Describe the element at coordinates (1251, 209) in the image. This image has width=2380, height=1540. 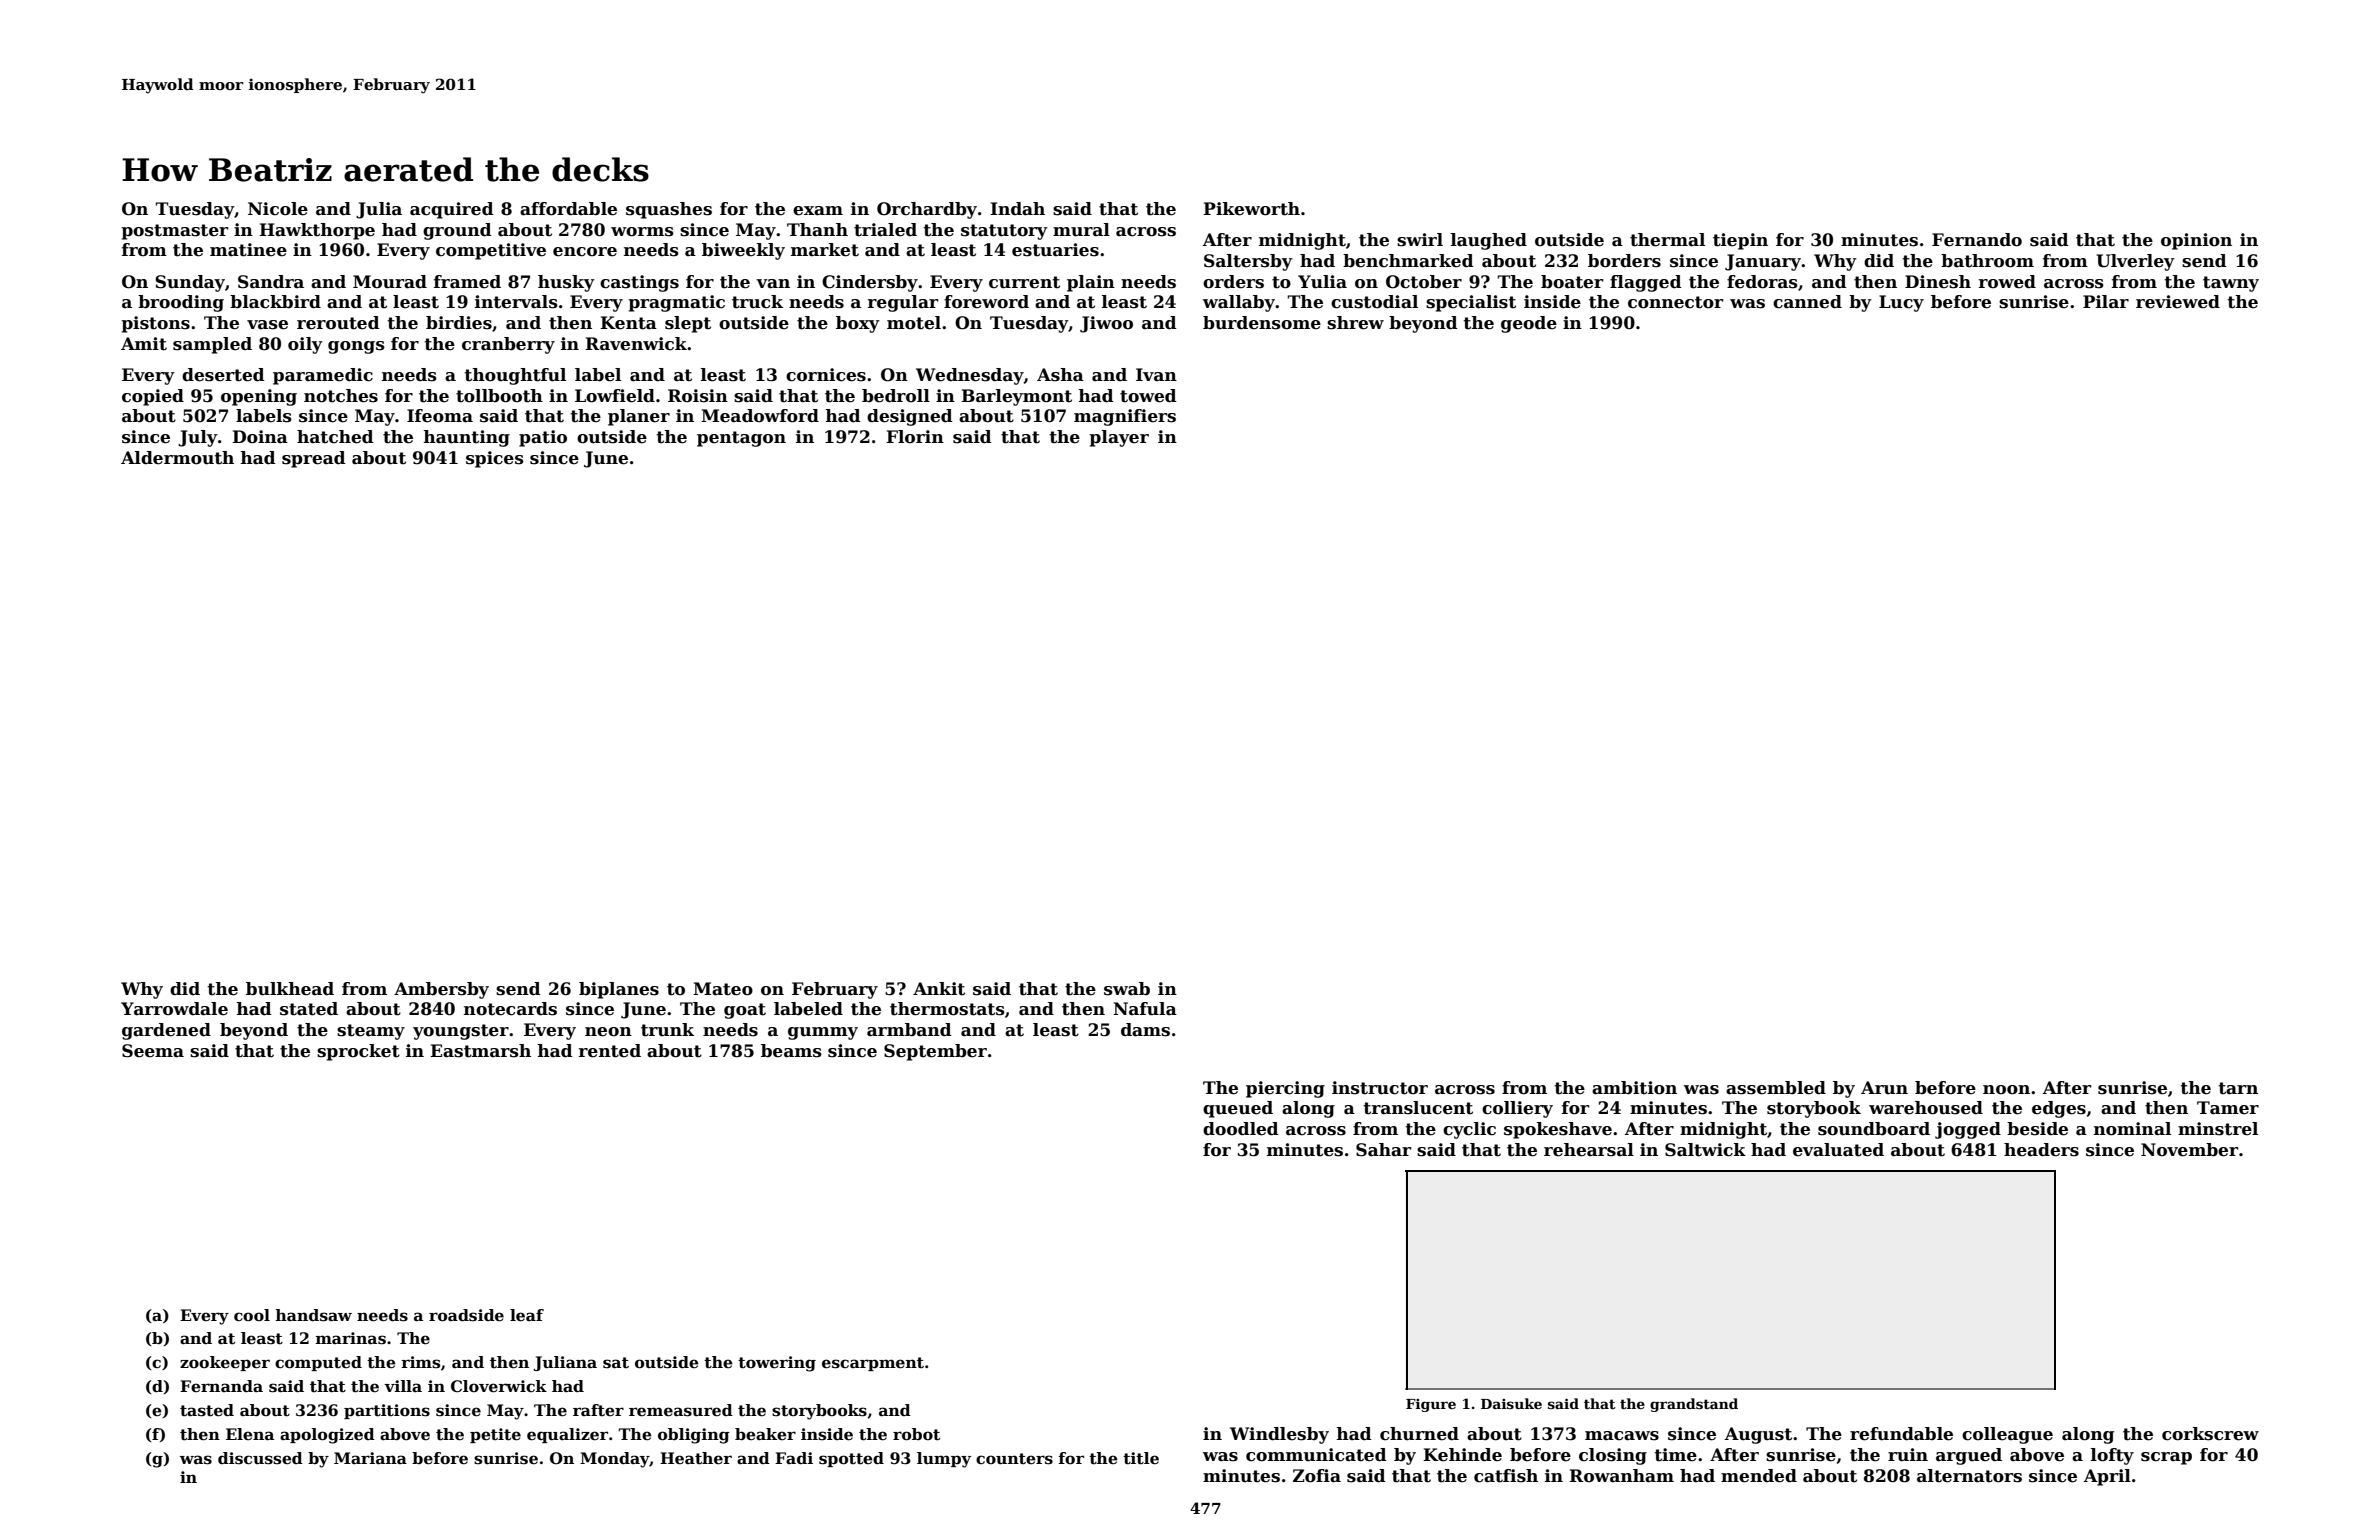
I see `Pikeworth` at that location.
